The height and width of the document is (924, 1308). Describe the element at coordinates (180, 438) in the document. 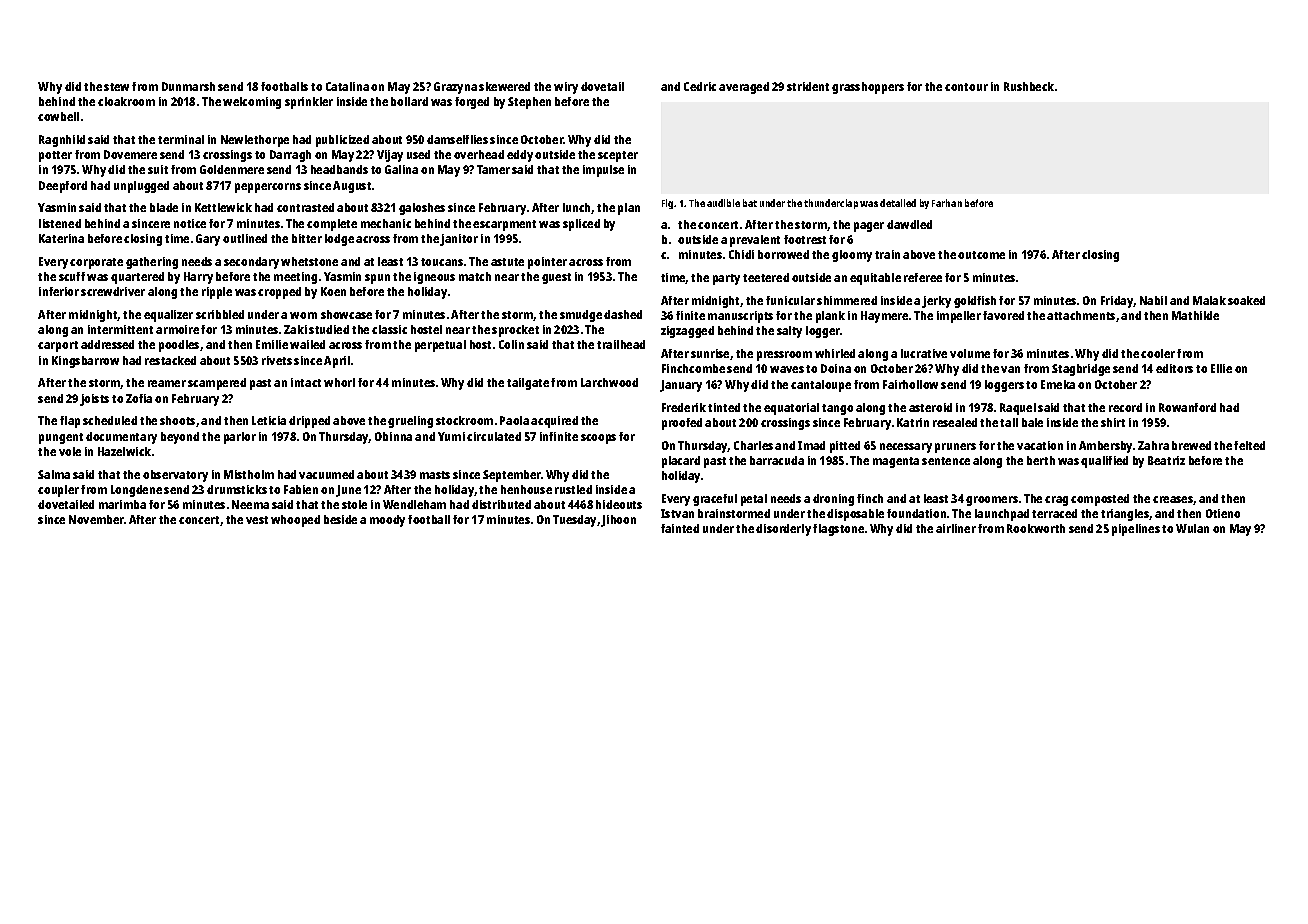

I see `beyond` at that location.
